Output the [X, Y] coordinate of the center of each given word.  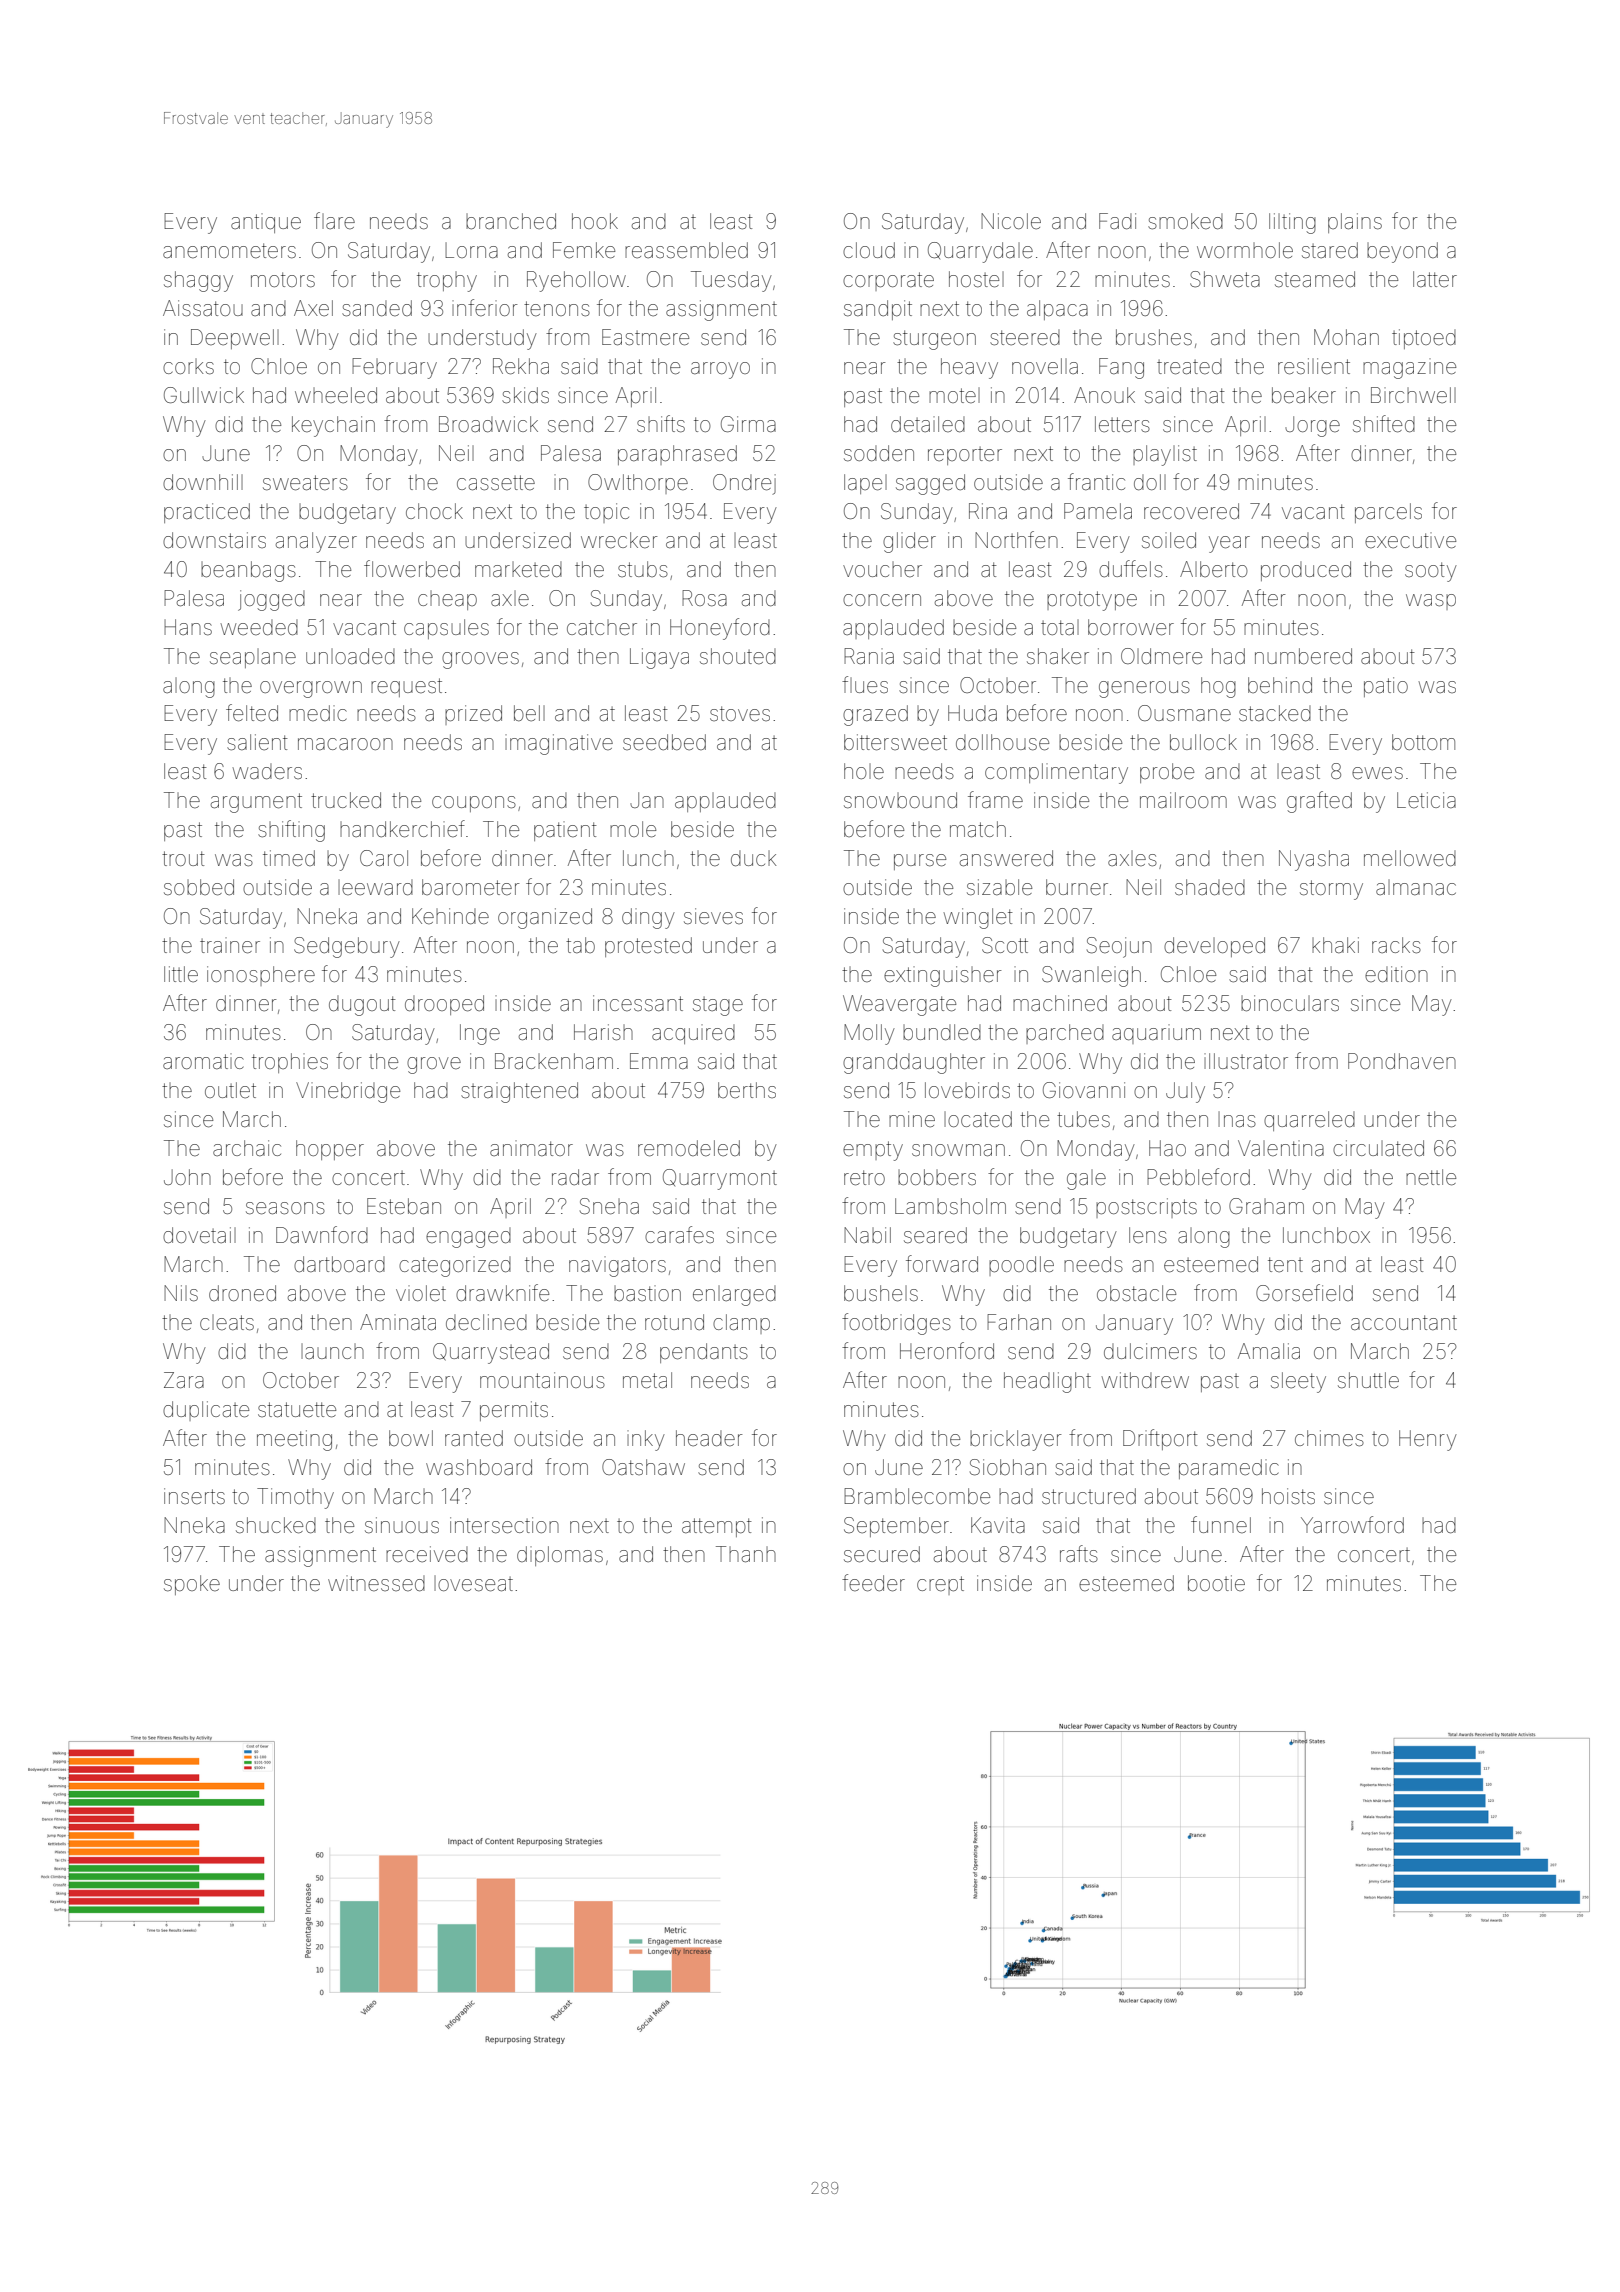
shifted [1384, 424]
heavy [969, 368]
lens [1148, 1235]
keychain [333, 426]
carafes [679, 1234]
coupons [474, 804]
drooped [444, 1005]
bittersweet [895, 742]
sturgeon [934, 340]
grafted [1319, 802]
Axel [313, 308]
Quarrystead [491, 1353]
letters [1122, 424]
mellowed [1410, 858]
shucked [276, 1525]
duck [753, 858]
